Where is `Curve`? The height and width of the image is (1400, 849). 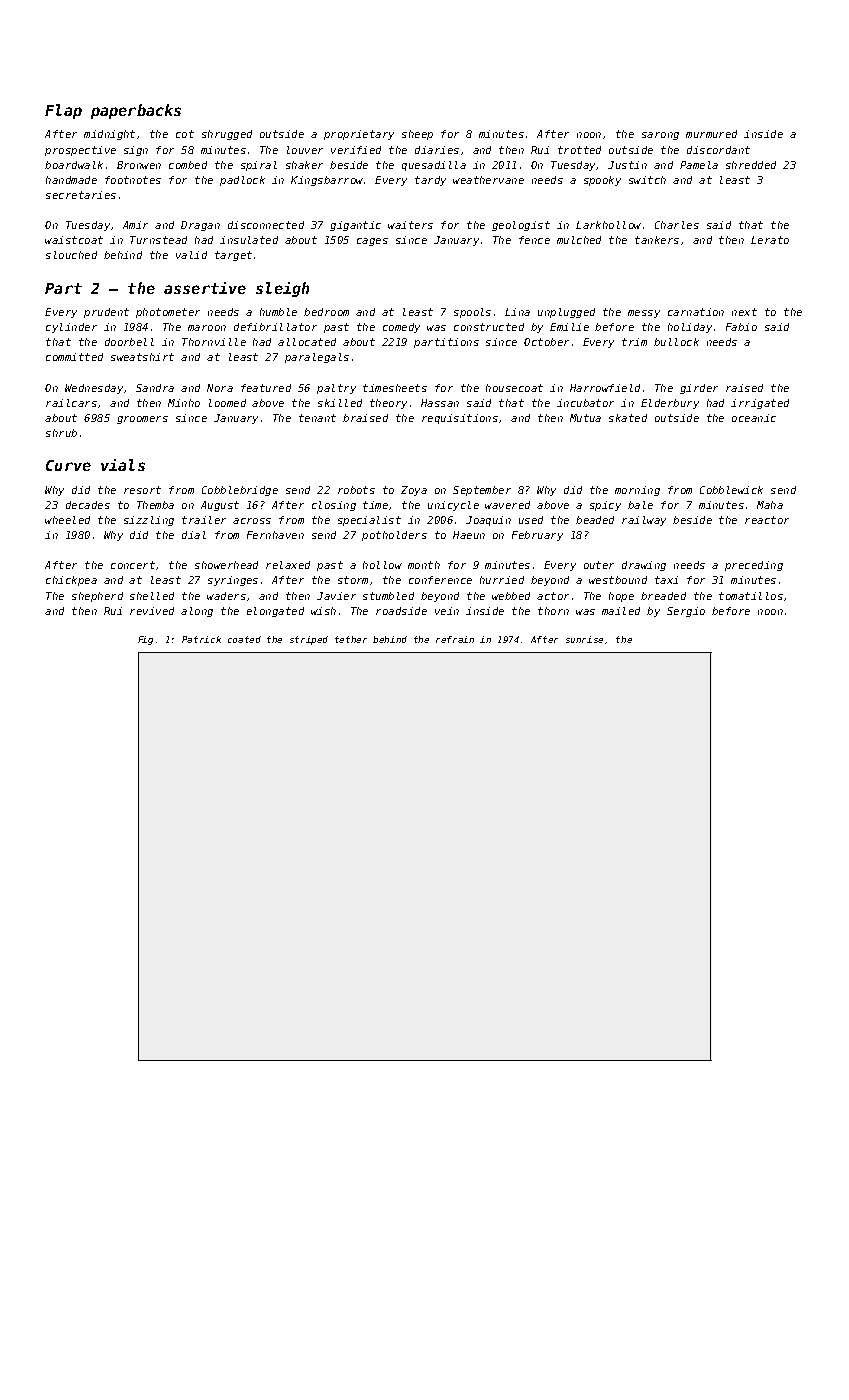 Curve is located at coordinates (68, 465).
